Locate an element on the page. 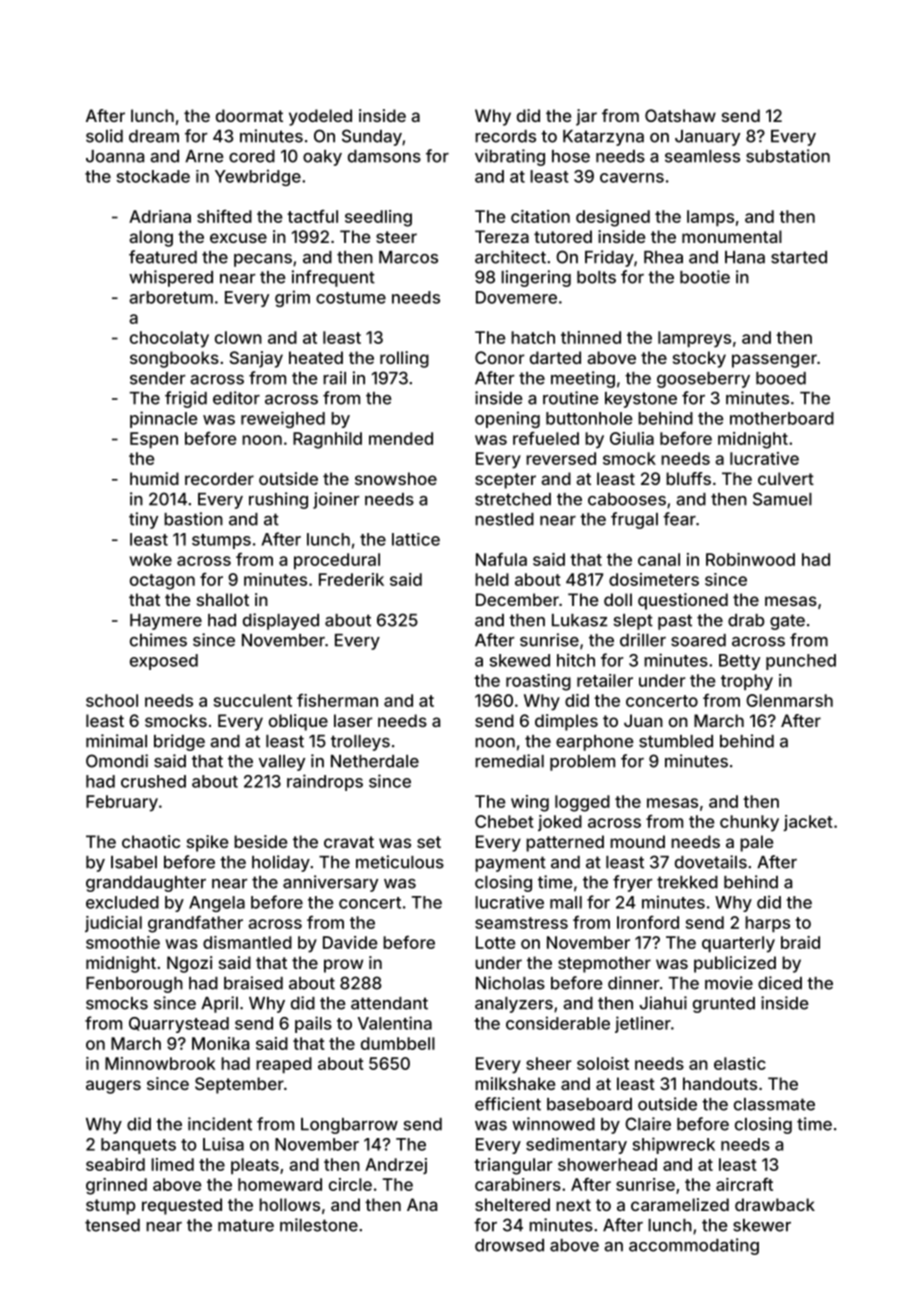 The width and height of the document is (924, 1308). motherboard is located at coordinates (782, 418).
